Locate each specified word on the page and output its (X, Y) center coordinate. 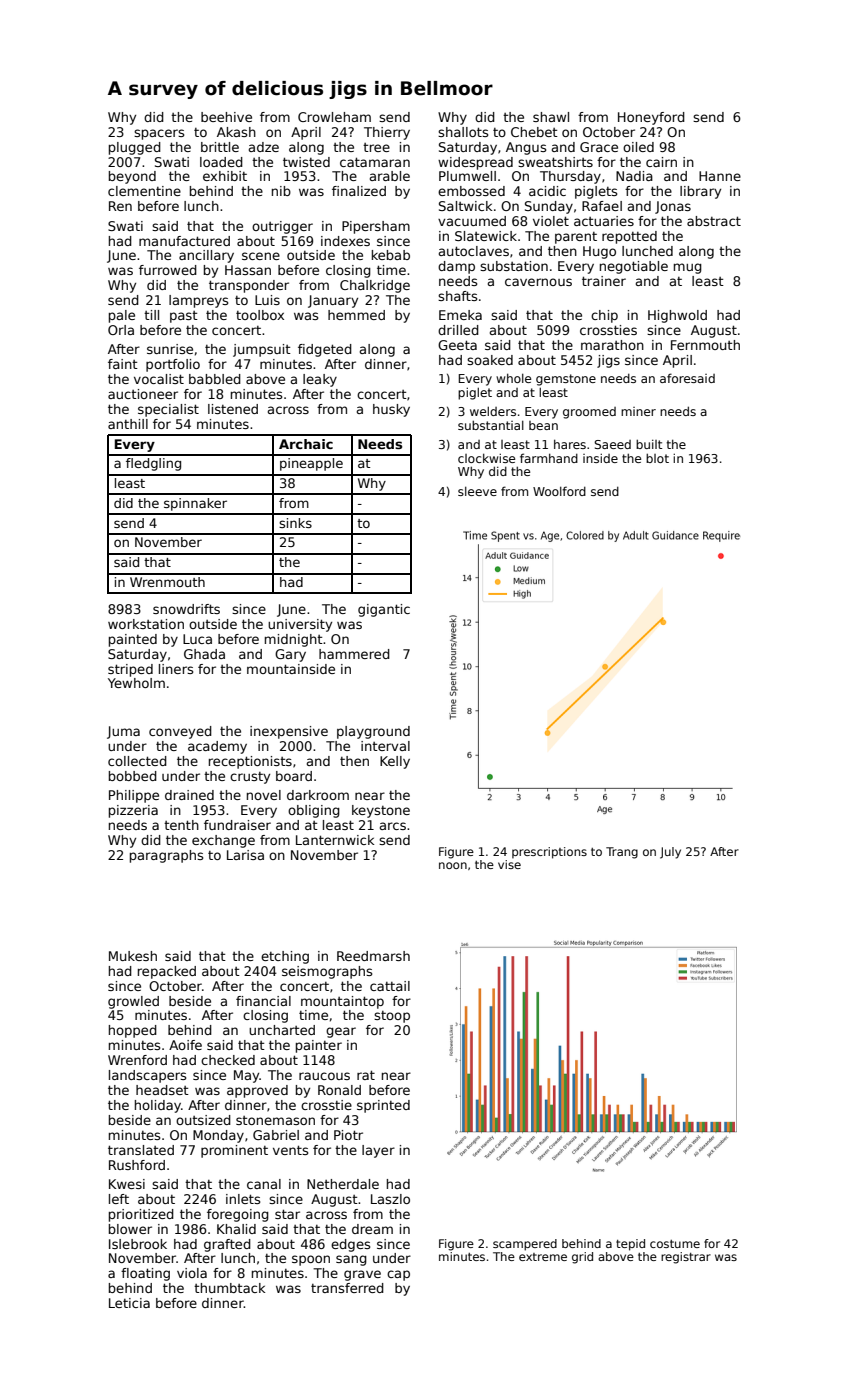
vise (509, 864)
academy (217, 747)
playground (373, 732)
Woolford (559, 491)
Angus (526, 148)
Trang (622, 853)
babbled (215, 379)
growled (133, 1002)
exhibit (225, 176)
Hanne (720, 176)
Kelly (395, 762)
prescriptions (549, 853)
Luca (197, 639)
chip (604, 316)
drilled (458, 330)
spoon (311, 1260)
